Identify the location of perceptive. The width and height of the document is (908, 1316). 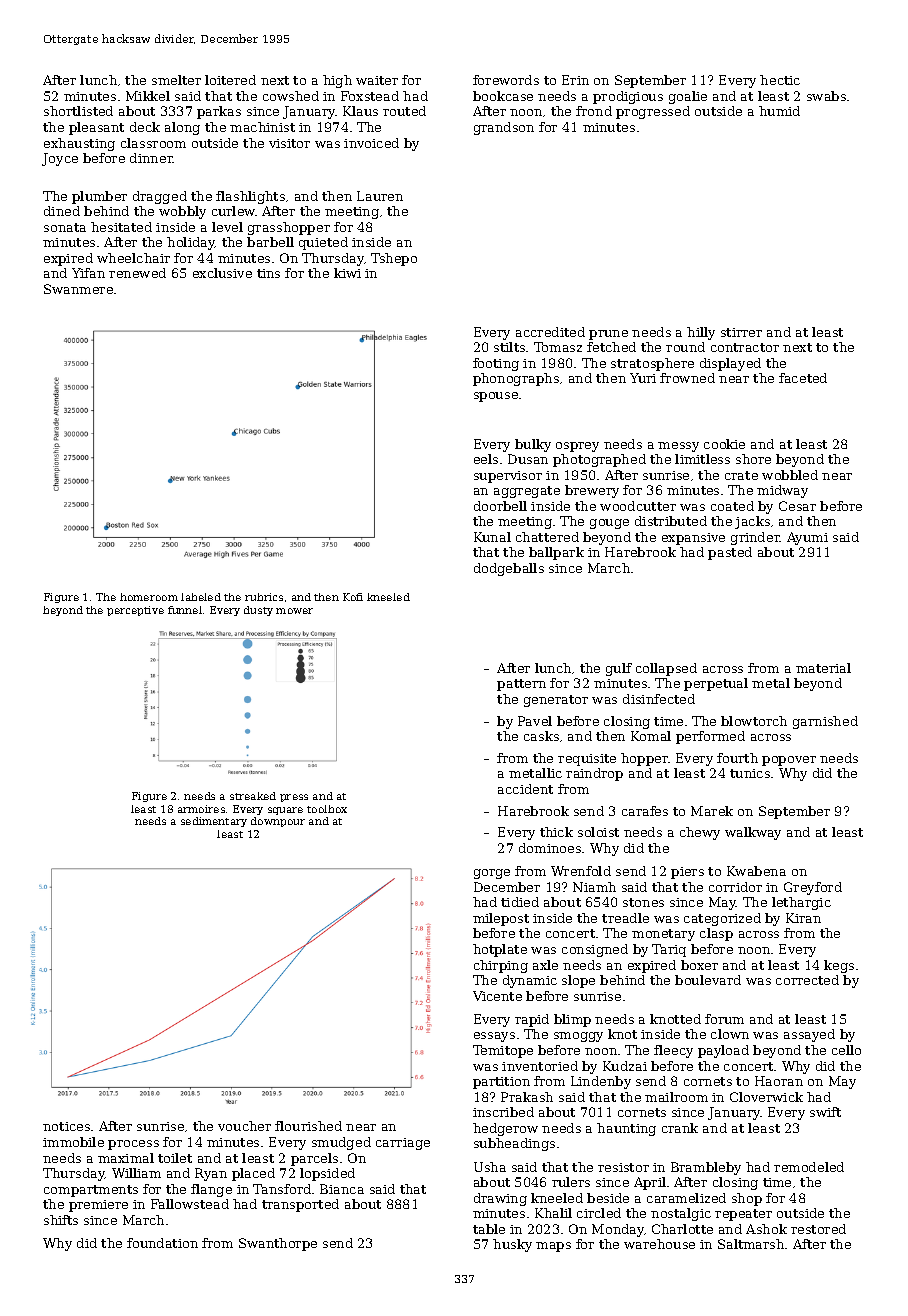
(135, 611).
